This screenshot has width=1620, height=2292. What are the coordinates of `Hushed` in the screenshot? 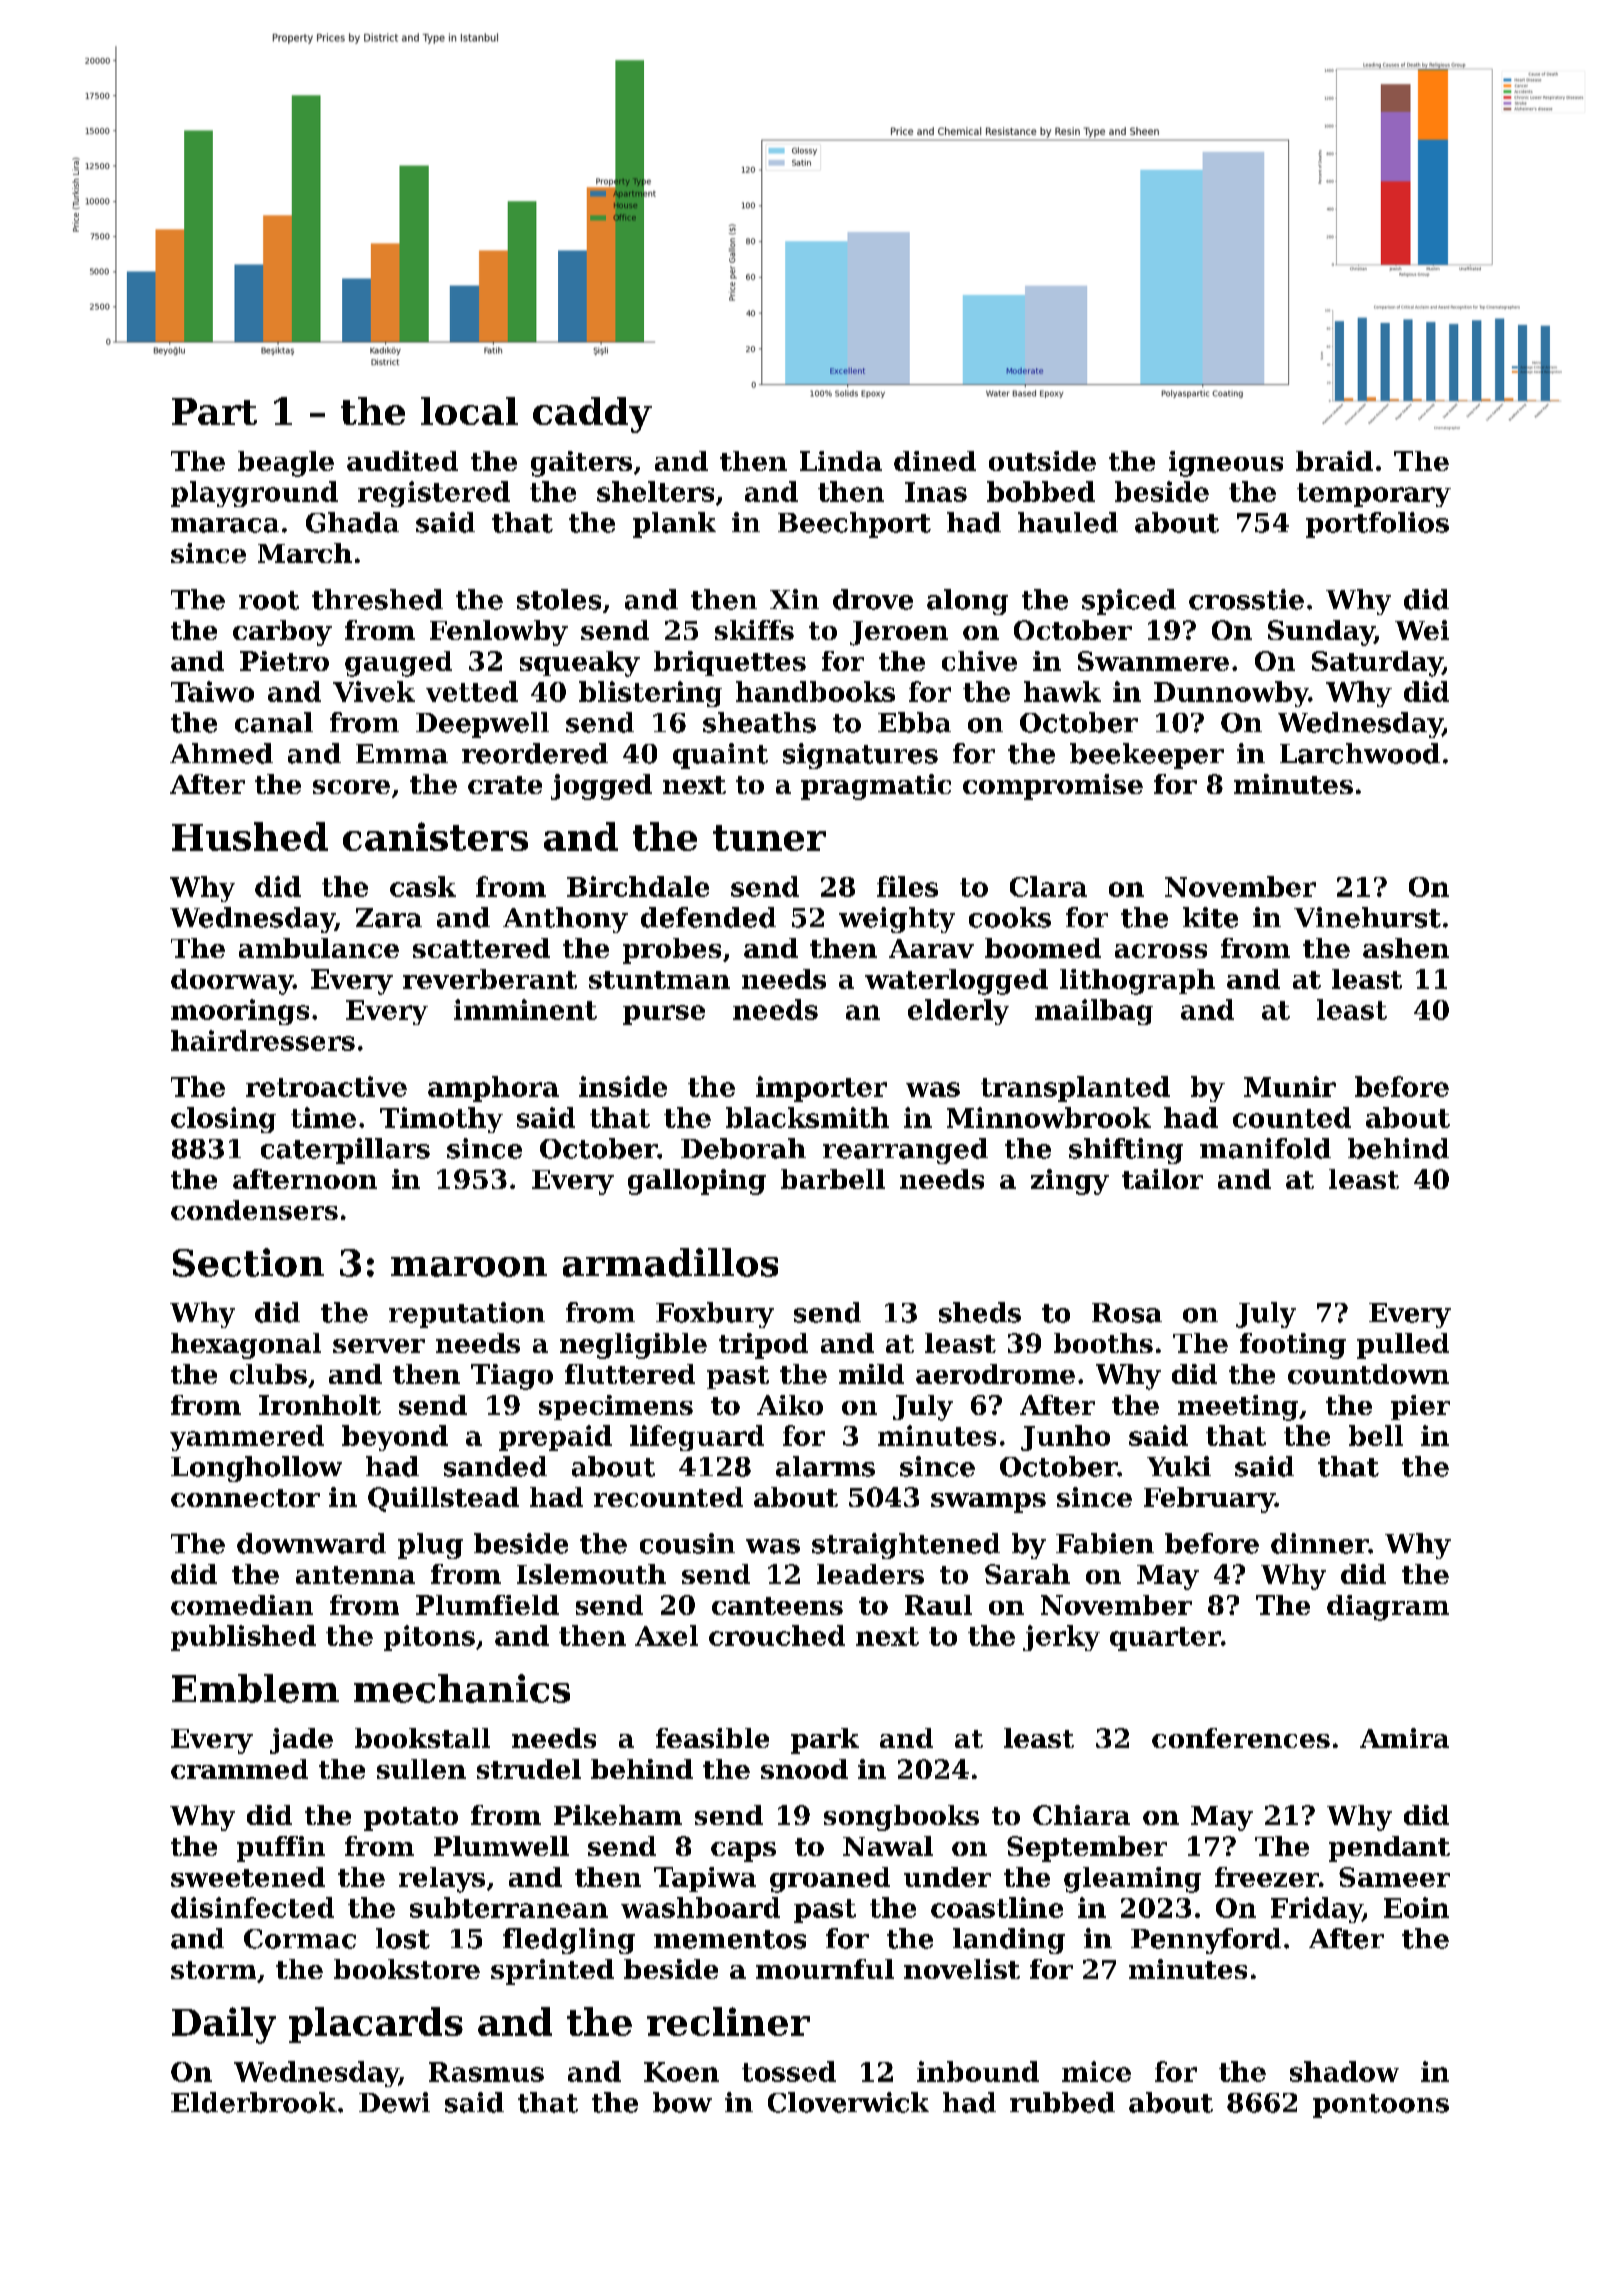 It's located at (250, 836).
